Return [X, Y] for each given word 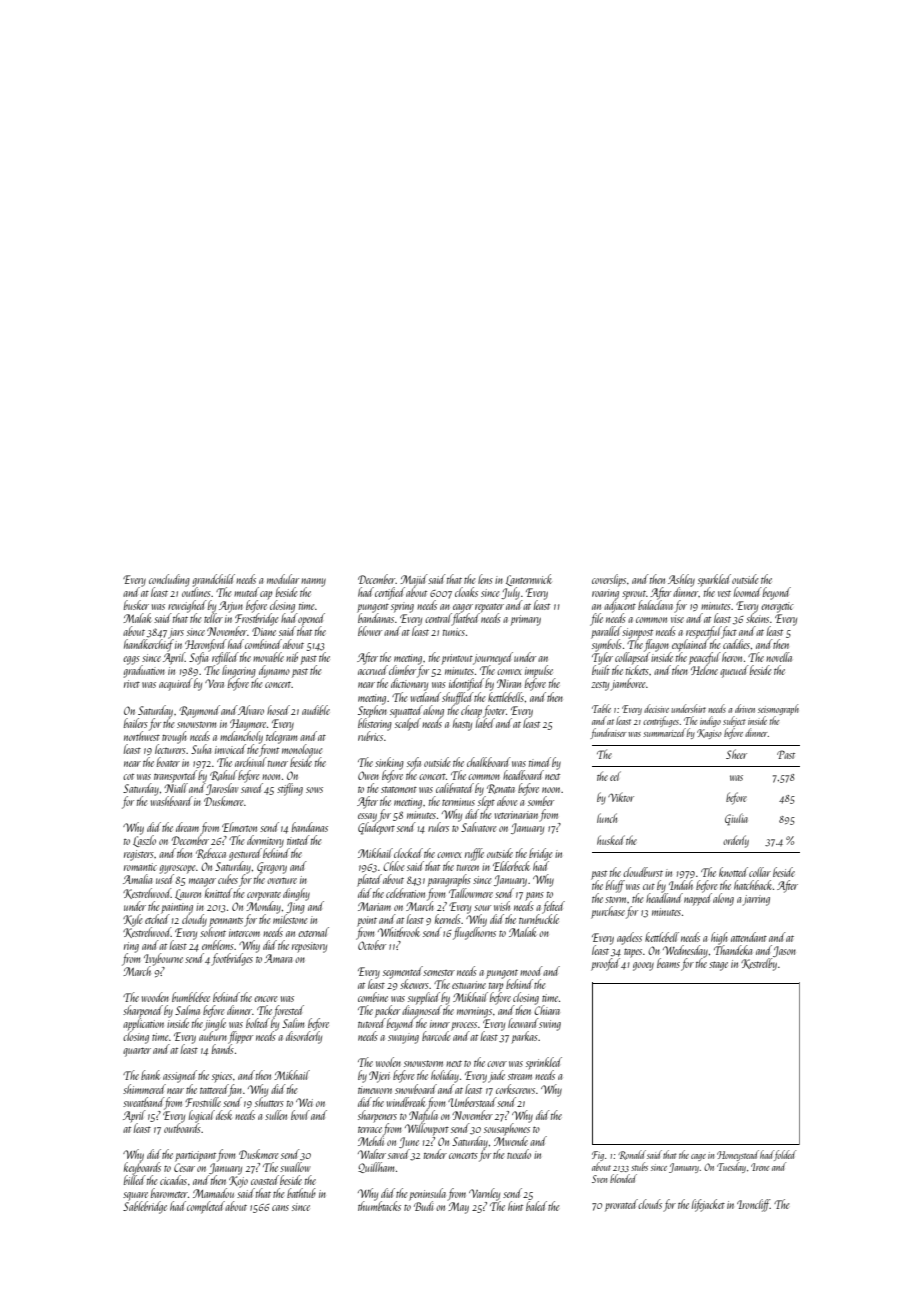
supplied [424, 998]
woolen [388, 1062]
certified [390, 593]
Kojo [238, 1182]
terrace [370, 1129]
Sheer [736, 754]
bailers [136, 723]
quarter [137, 1052]
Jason [784, 951]
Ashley [681, 580]
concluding [169, 580]
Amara [278, 958]
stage [718, 966]
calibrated [455, 788]
